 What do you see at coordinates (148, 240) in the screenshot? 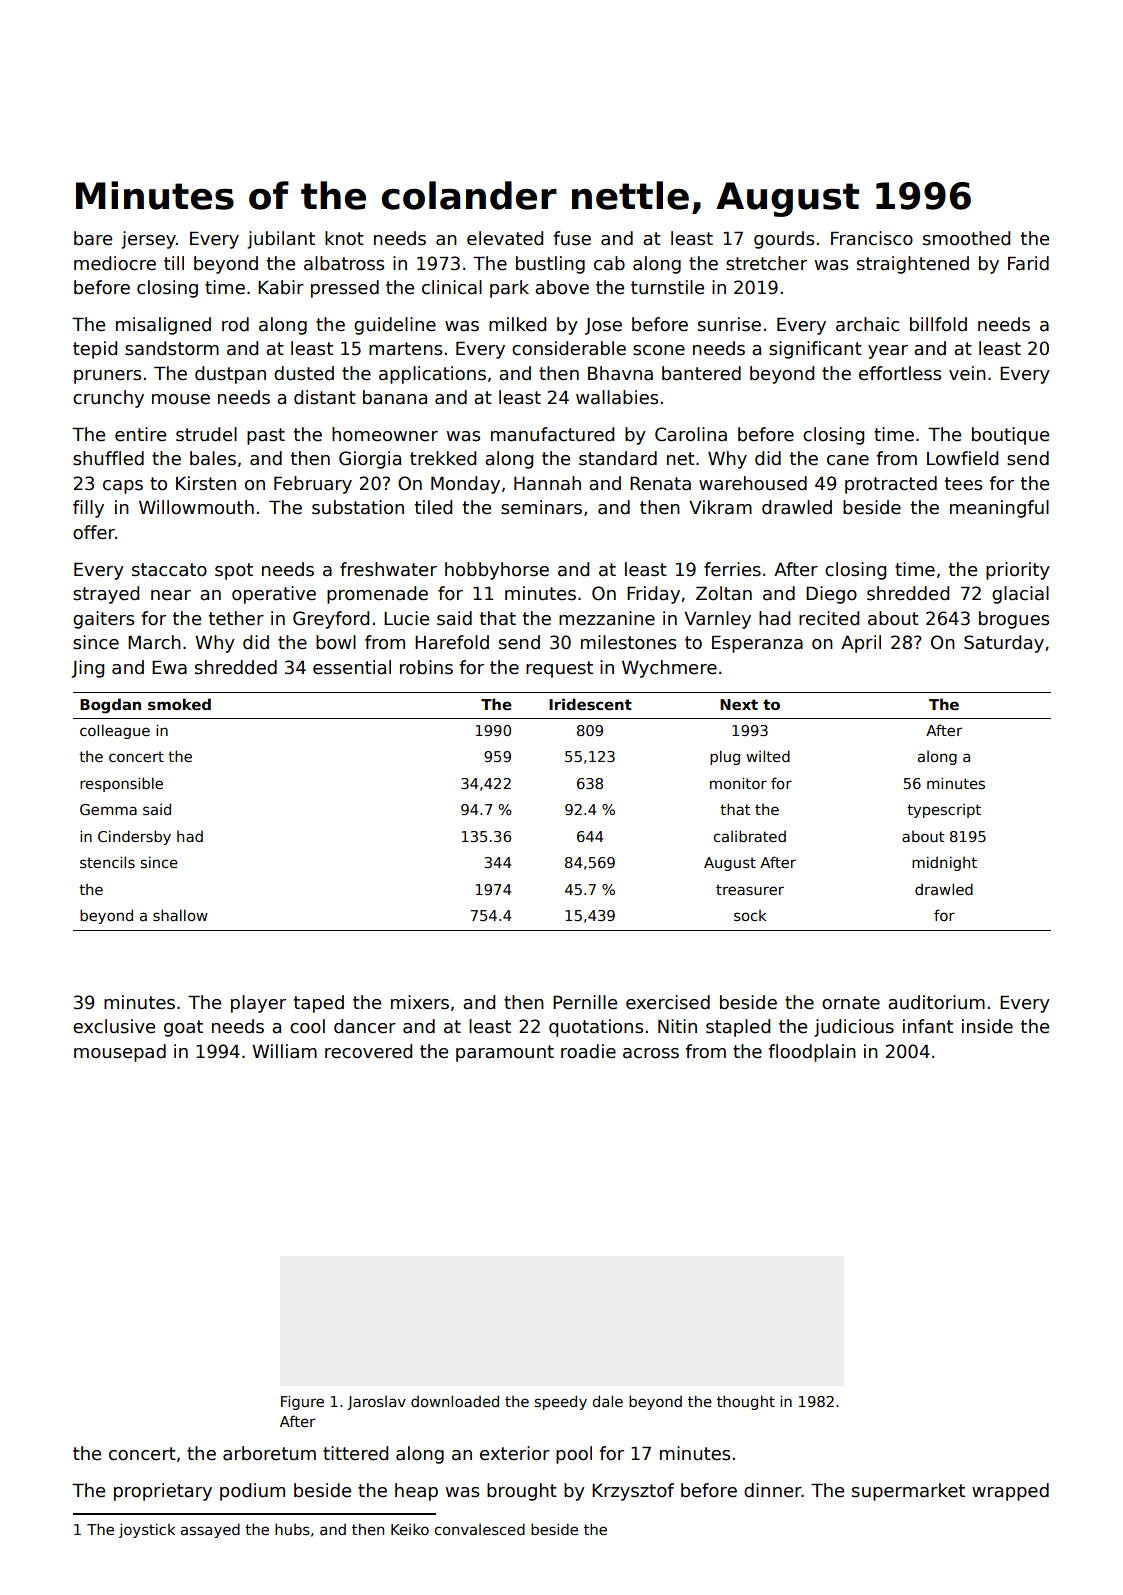
I see `jersey` at bounding box center [148, 240].
